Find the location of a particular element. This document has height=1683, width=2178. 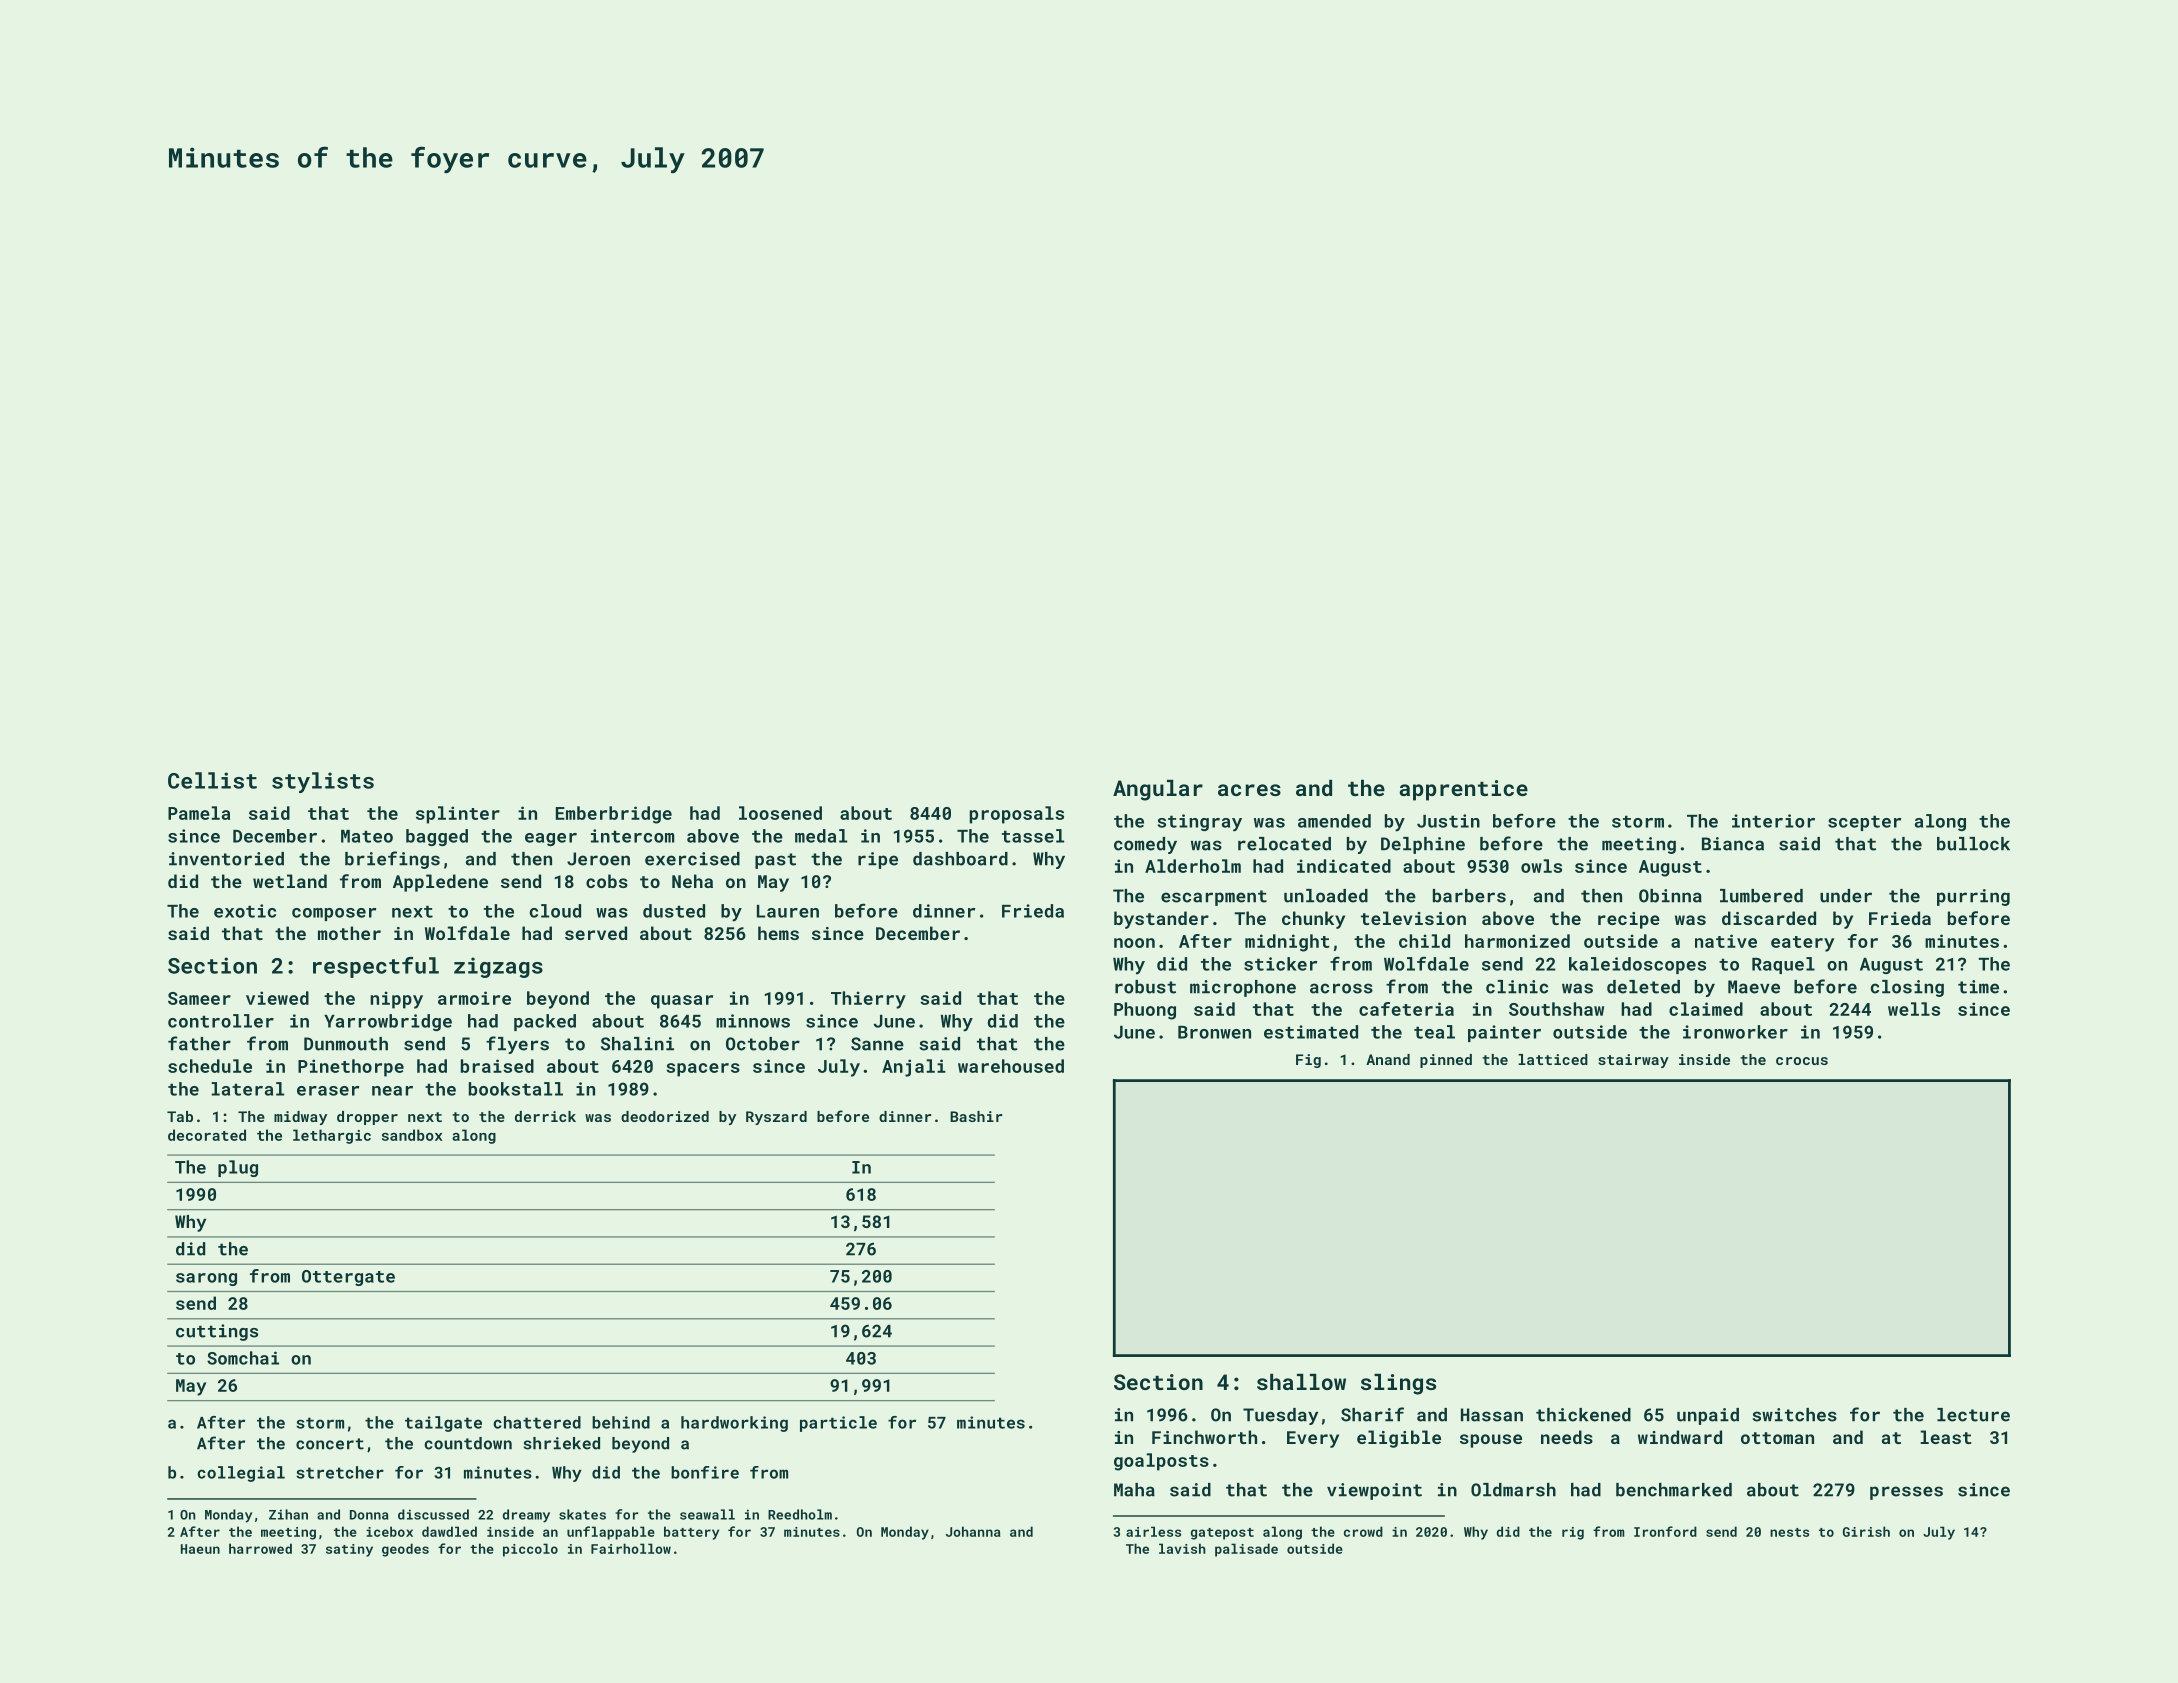

Bashir is located at coordinates (976, 1116).
